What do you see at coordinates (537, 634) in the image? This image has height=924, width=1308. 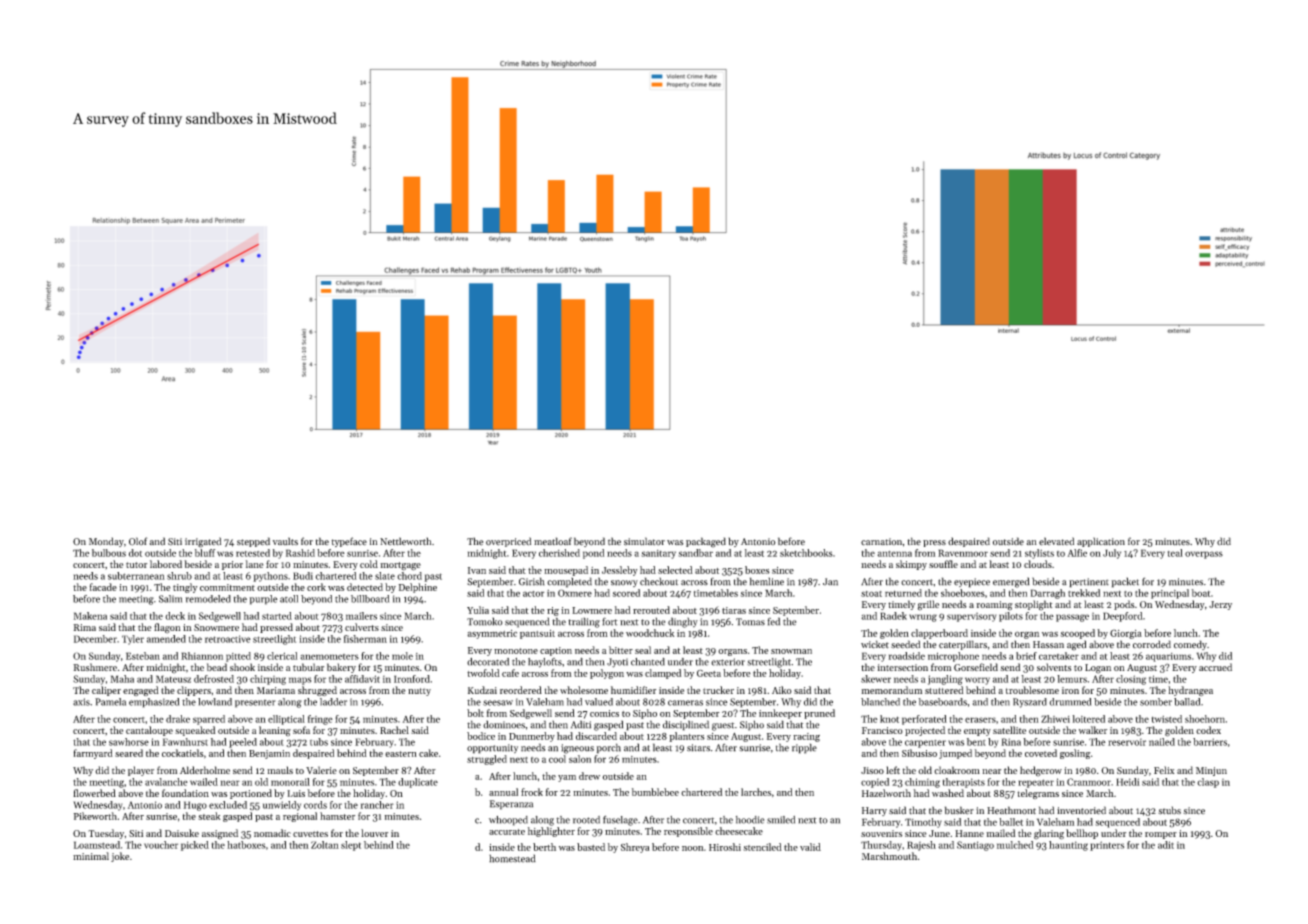 I see `pantsuit` at bounding box center [537, 634].
